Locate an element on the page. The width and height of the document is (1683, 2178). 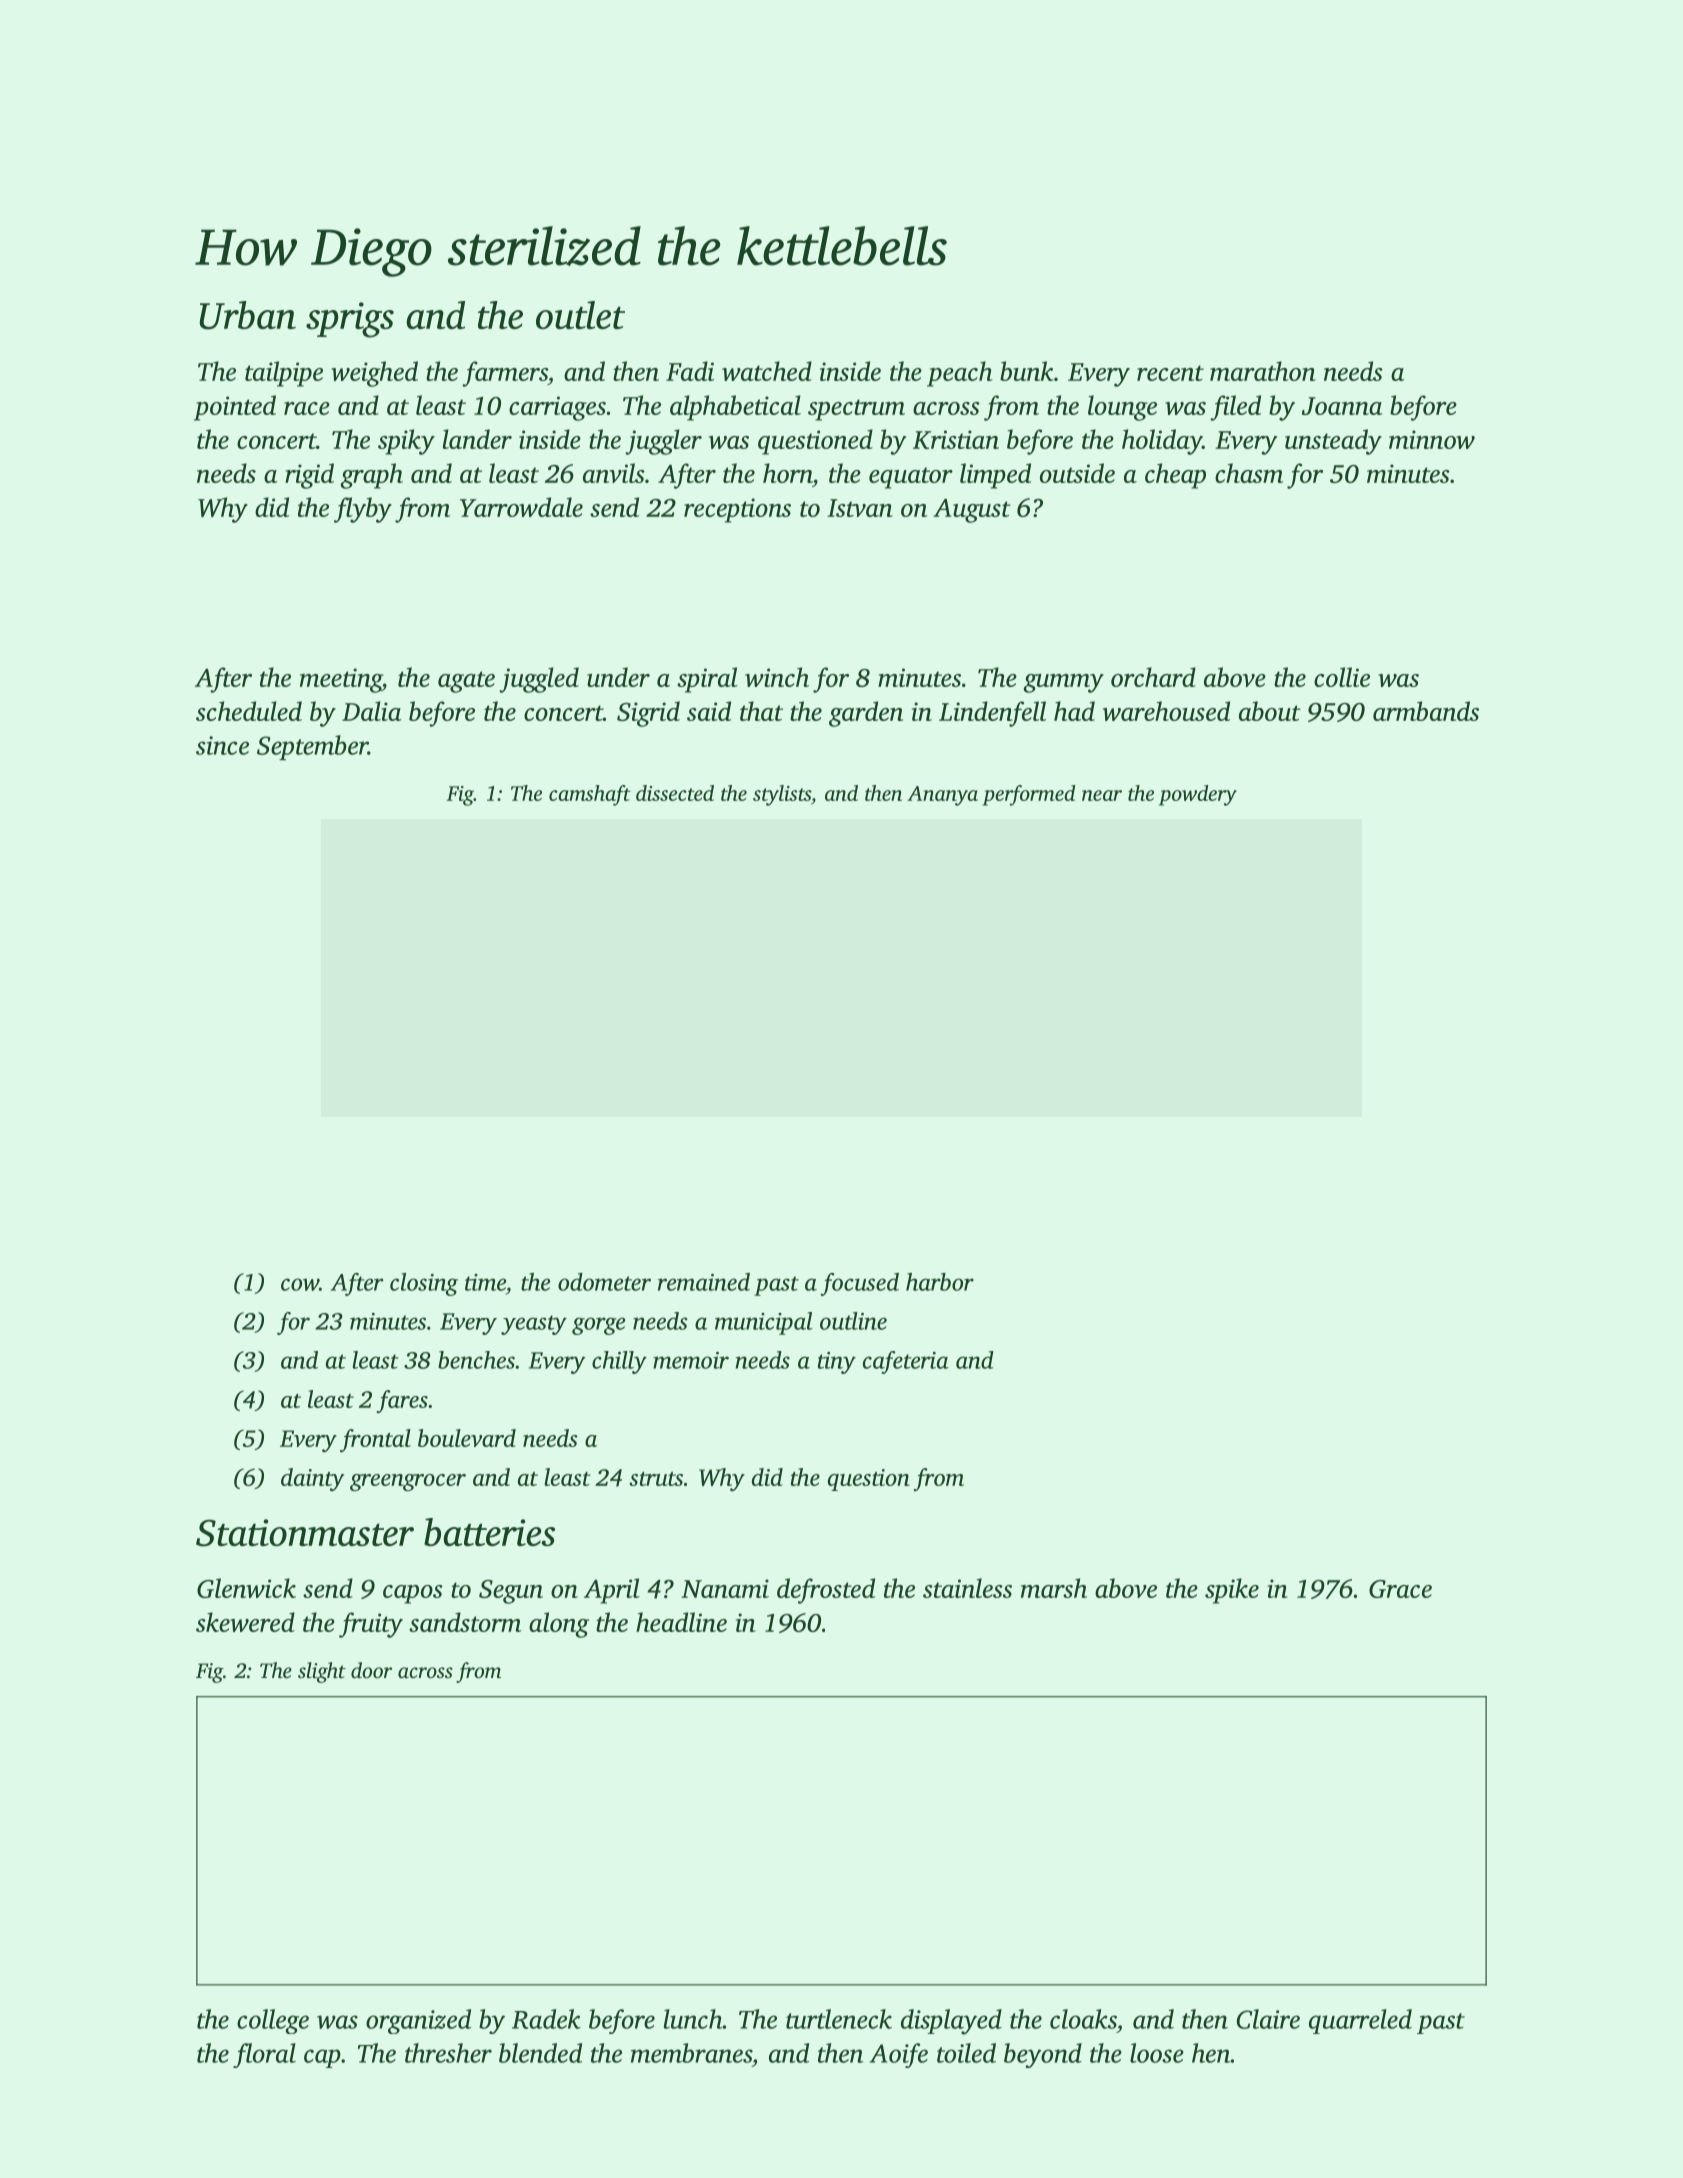
door is located at coordinates (371, 1670).
